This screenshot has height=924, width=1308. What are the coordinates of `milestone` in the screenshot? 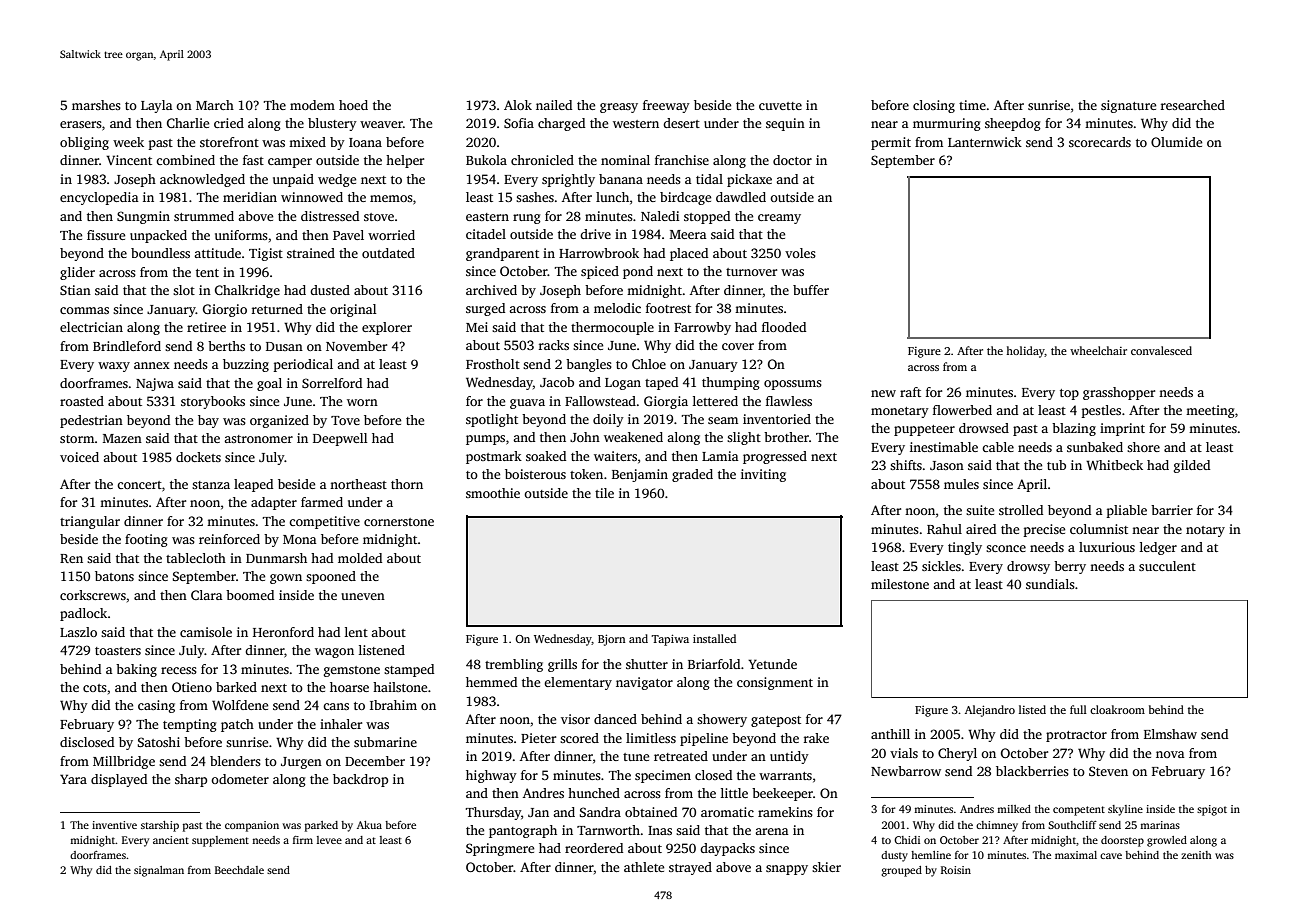 It's located at (900, 584).
